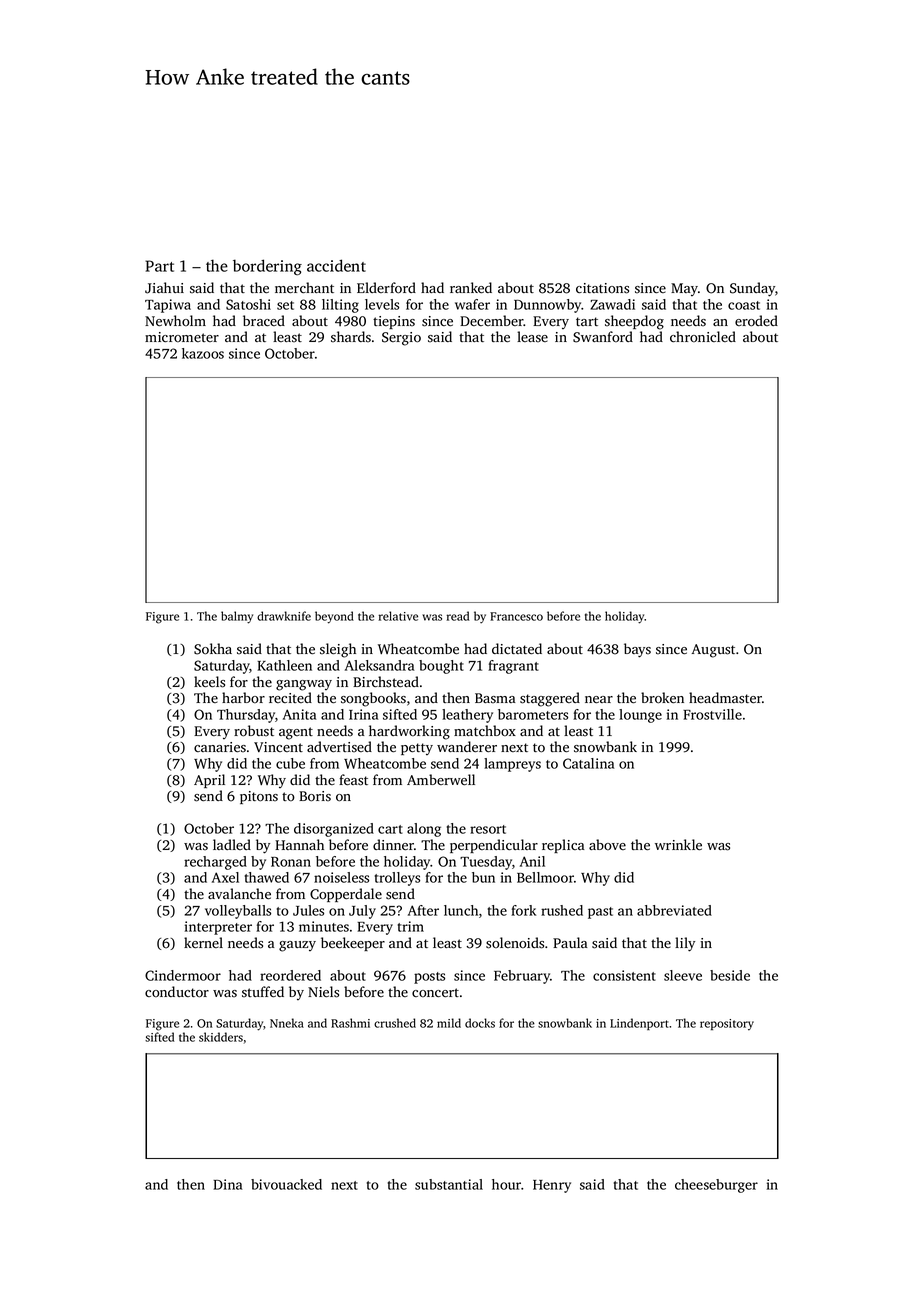 The image size is (924, 1311). What do you see at coordinates (286, 1184) in the screenshot?
I see `bivouacked` at bounding box center [286, 1184].
